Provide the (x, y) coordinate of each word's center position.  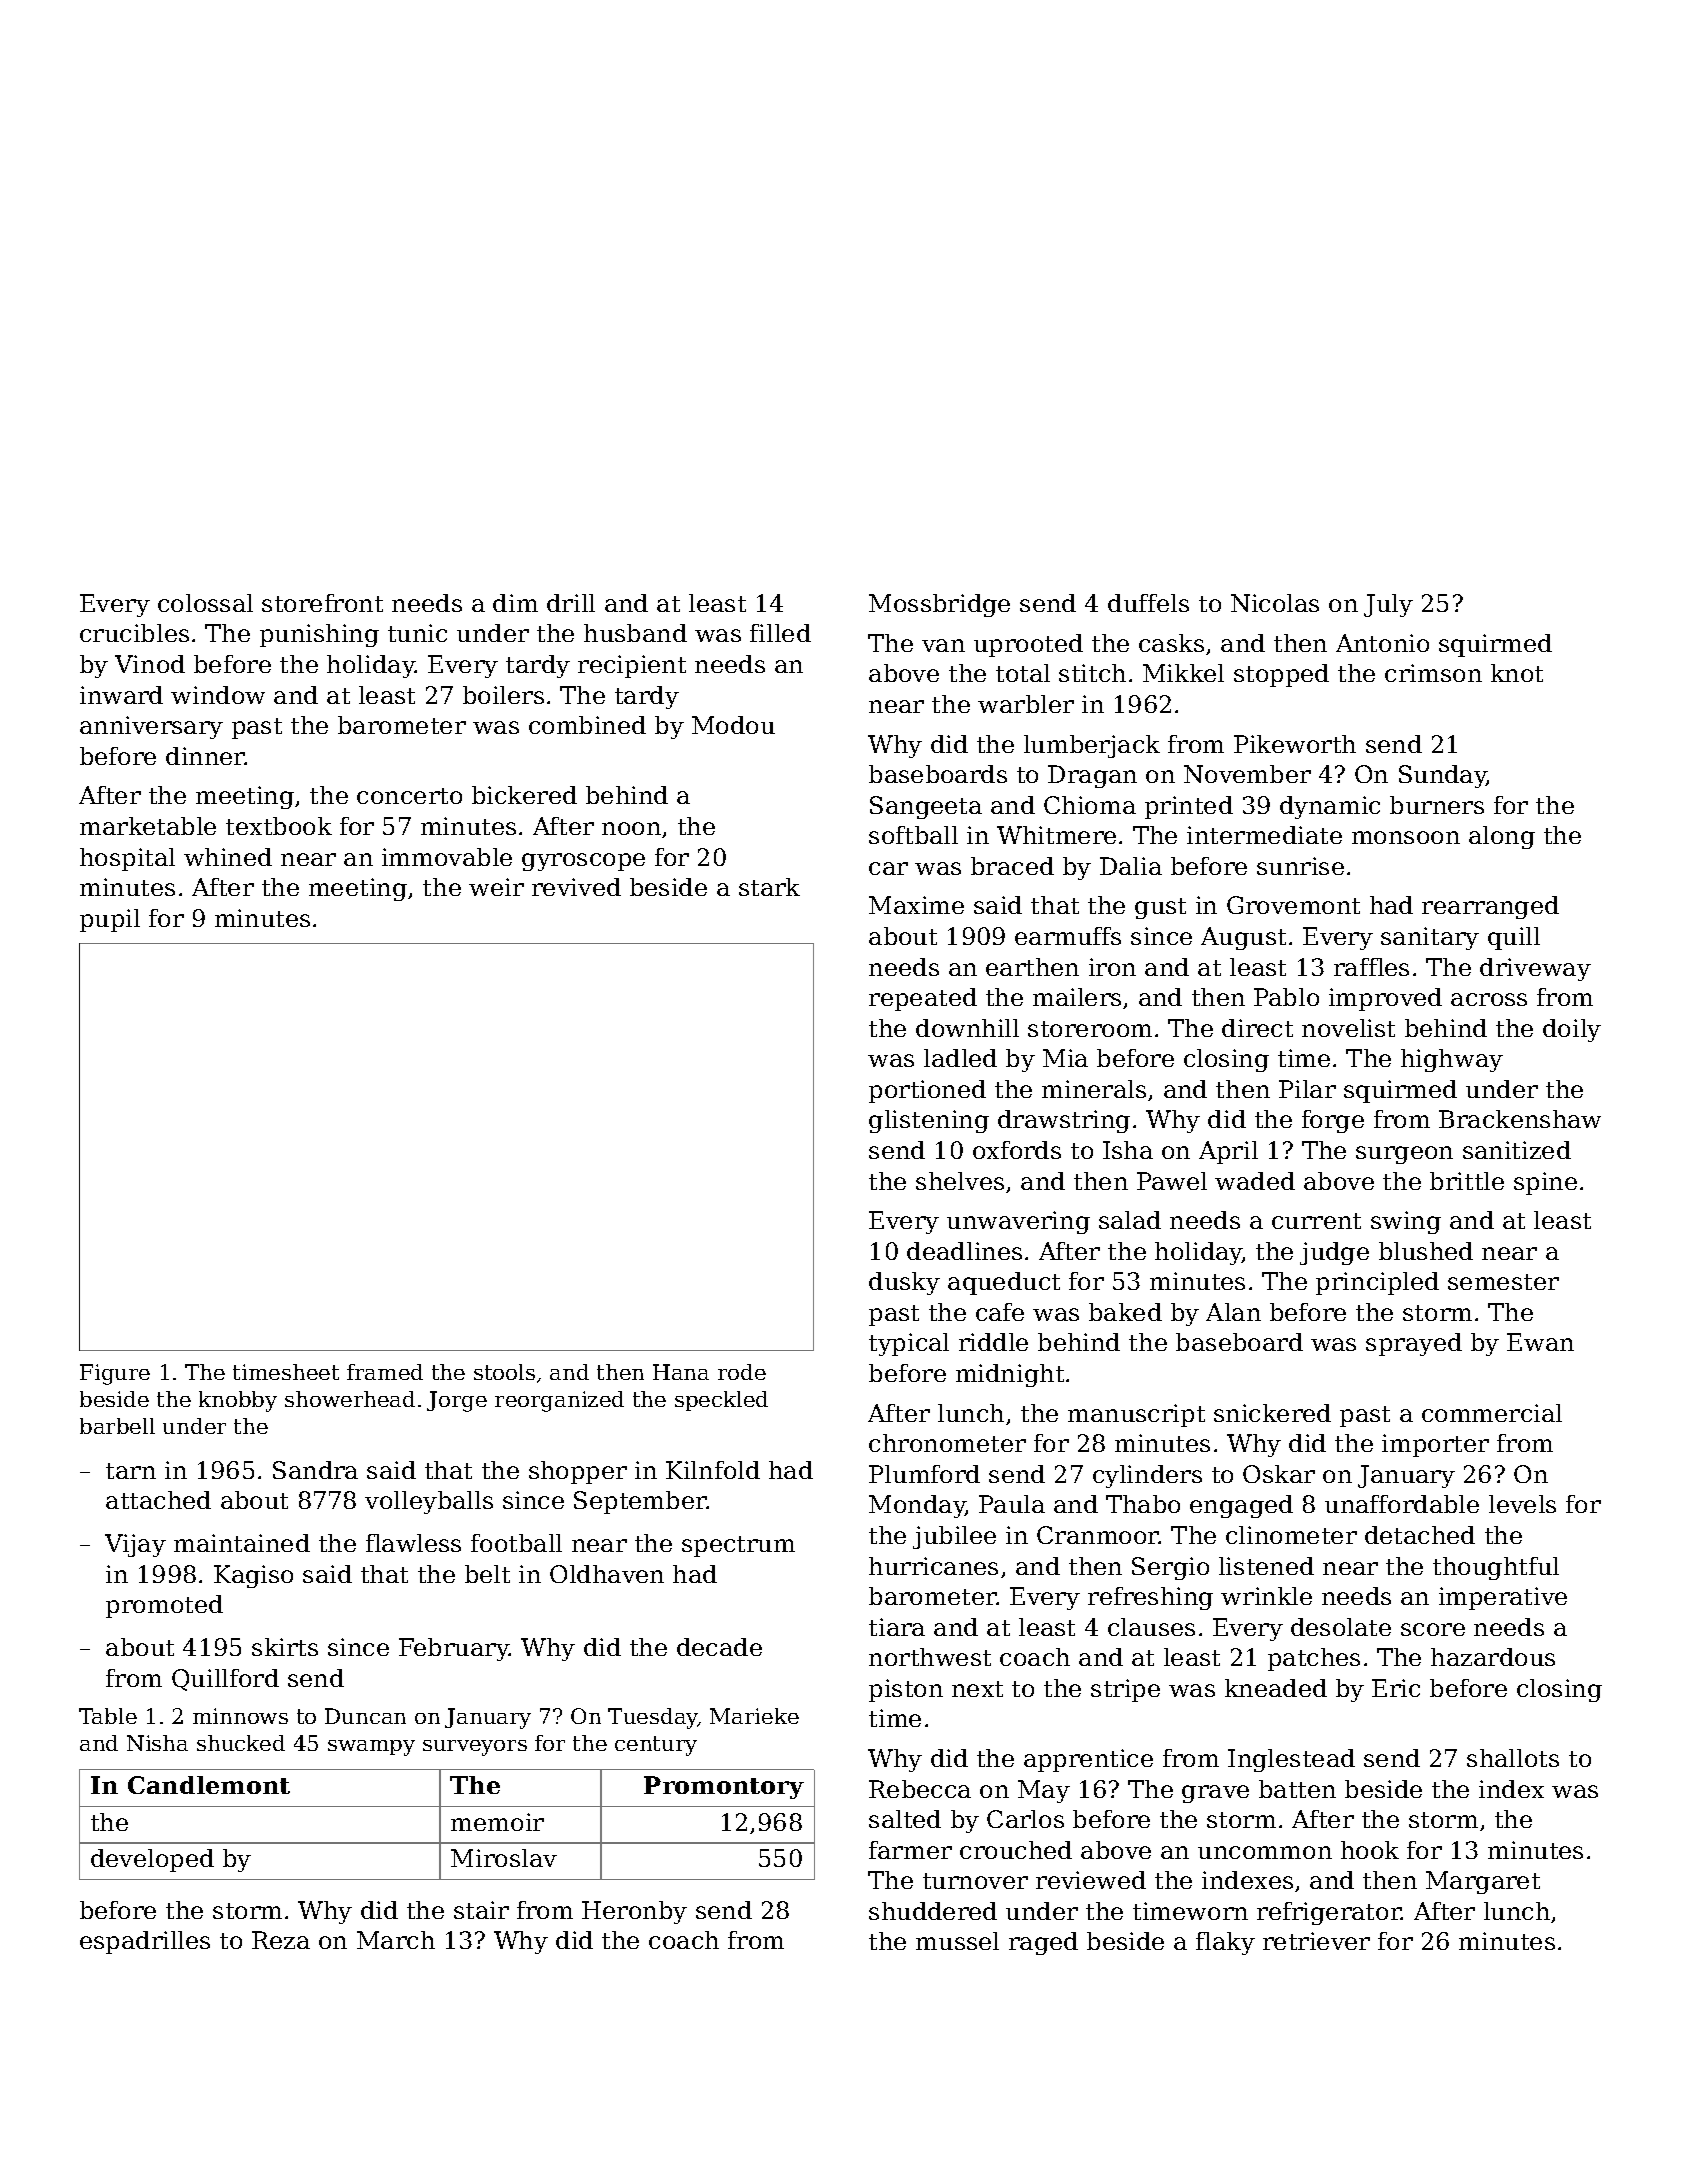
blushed (1426, 1251)
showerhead (350, 1399)
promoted (164, 1606)
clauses (1151, 1627)
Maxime (916, 905)
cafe (1000, 1312)
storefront (322, 603)
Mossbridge (939, 605)
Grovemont (1293, 905)
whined (228, 857)
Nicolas (1275, 603)
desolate (1341, 1627)
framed (385, 1372)
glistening (929, 1121)
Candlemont (209, 1785)
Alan (1233, 1312)
